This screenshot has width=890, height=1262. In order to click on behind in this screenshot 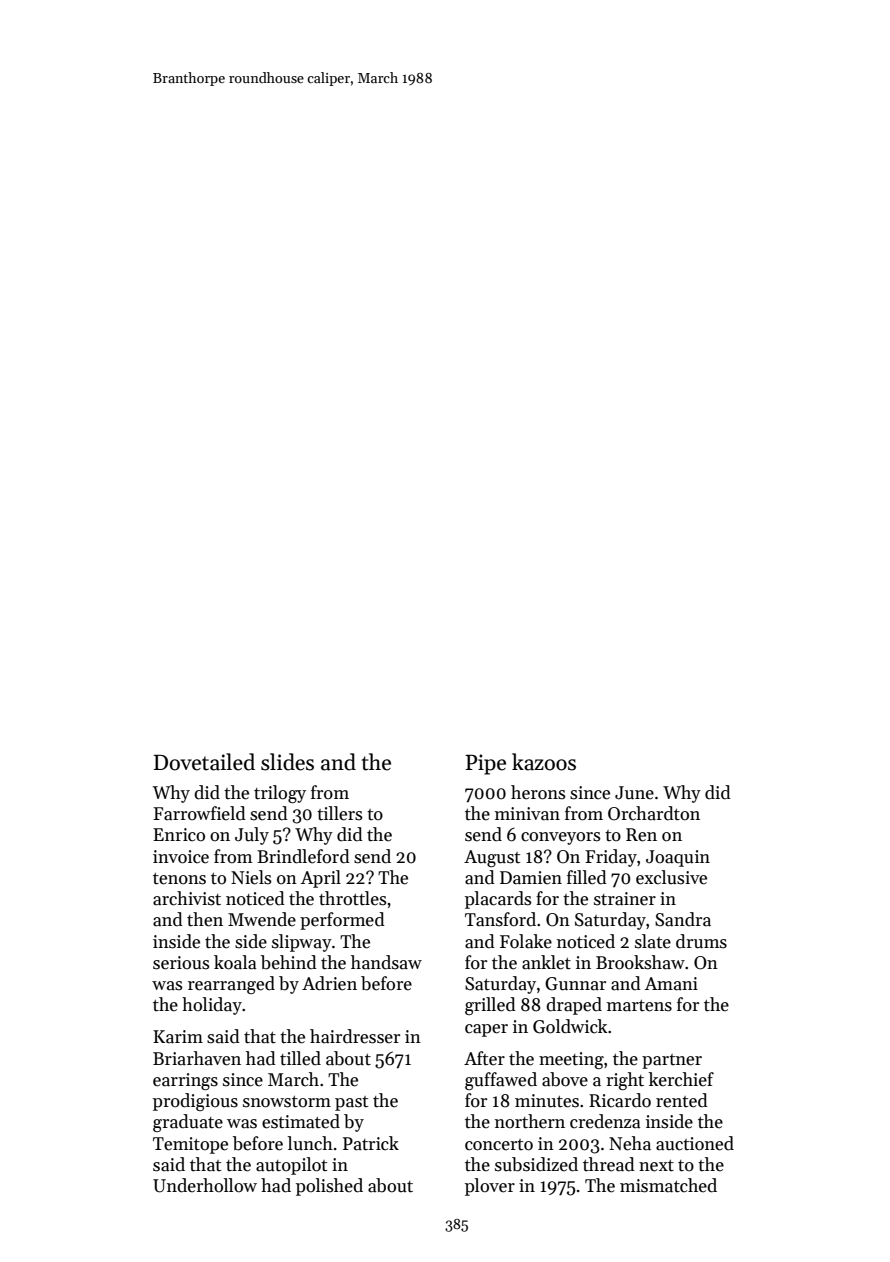, I will do `click(289, 962)`.
